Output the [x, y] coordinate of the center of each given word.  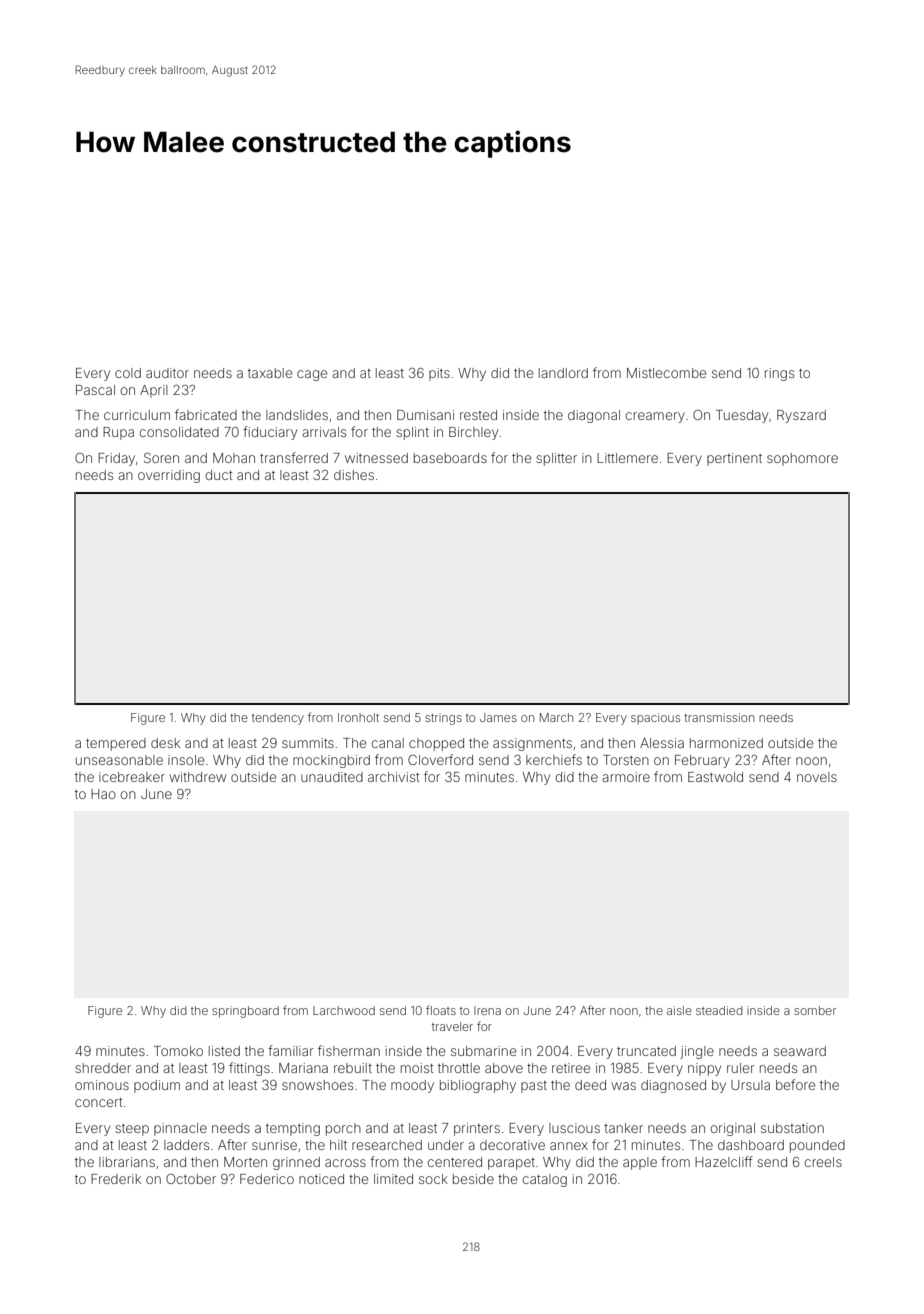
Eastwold [715, 777]
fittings [249, 1069]
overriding [169, 476]
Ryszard [801, 416]
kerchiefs [554, 759]
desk [165, 743]
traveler [452, 1026]
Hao [103, 794]
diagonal [594, 416]
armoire [626, 777]
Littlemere [627, 458]
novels [817, 777]
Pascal [95, 390]
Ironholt [358, 717]
